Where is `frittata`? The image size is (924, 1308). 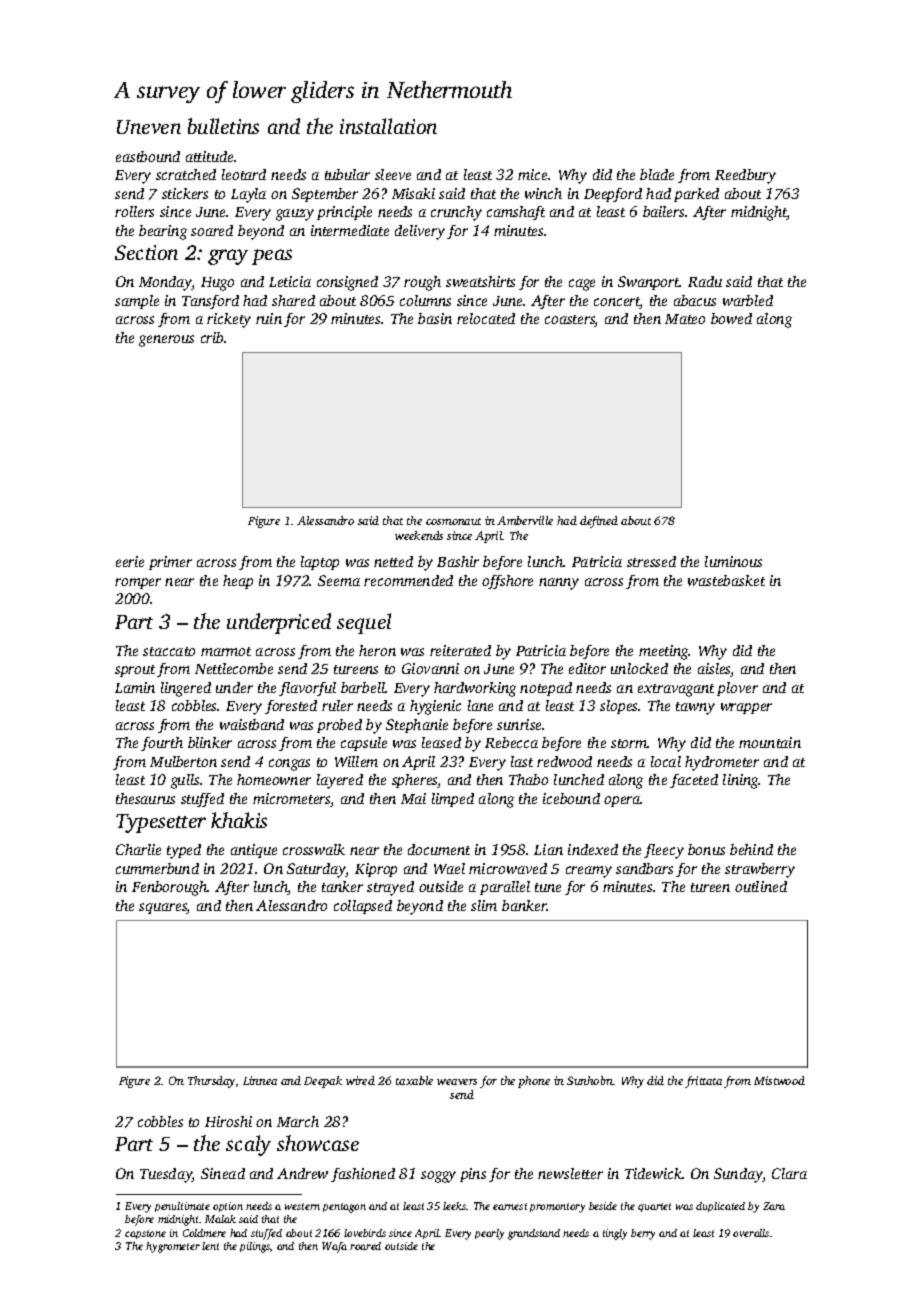
frittata is located at coordinates (703, 1082).
